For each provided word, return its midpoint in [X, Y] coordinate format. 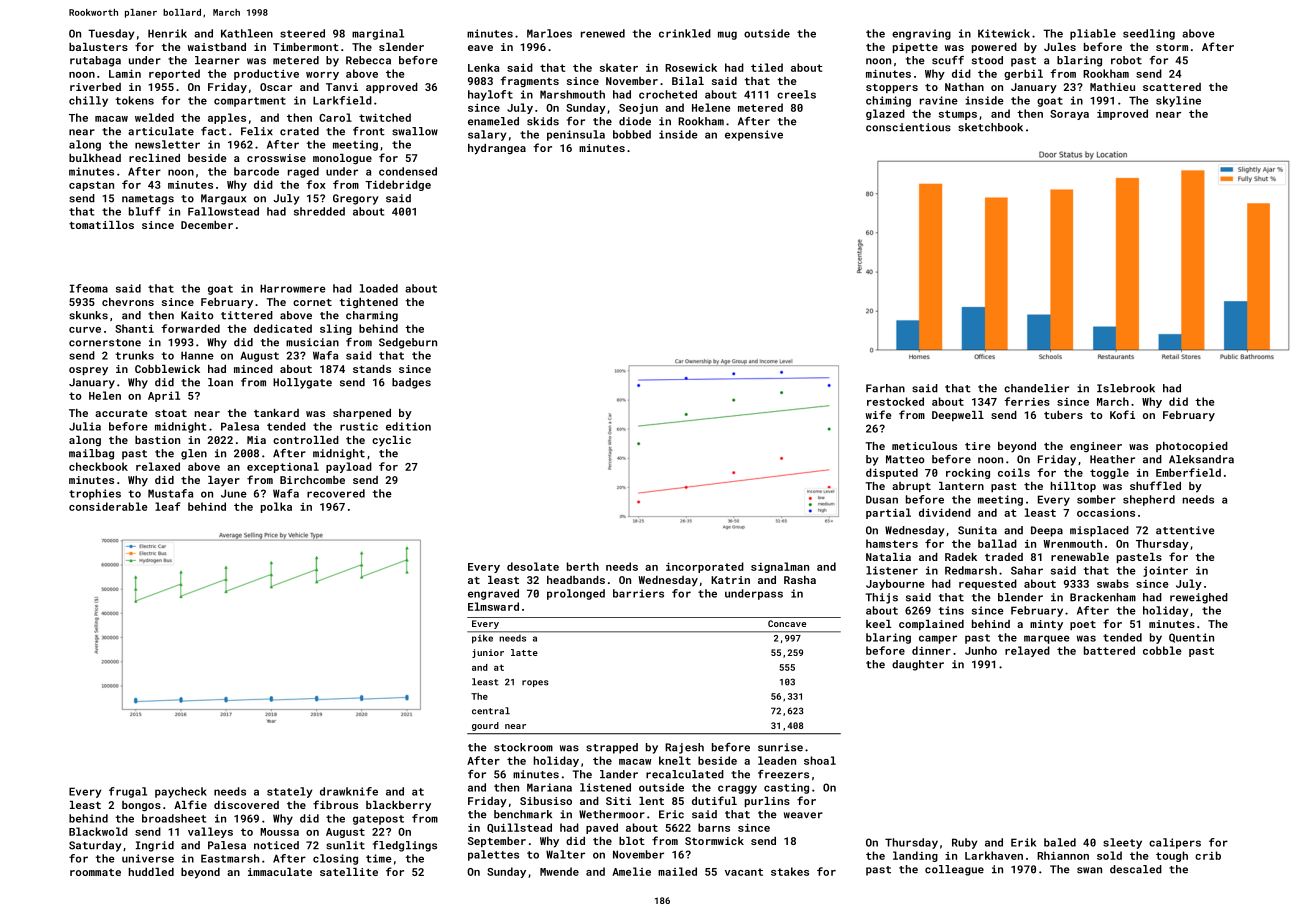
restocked [895, 401]
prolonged [576, 594]
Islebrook [1126, 388]
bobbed [632, 134]
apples [227, 118]
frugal [128, 792]
